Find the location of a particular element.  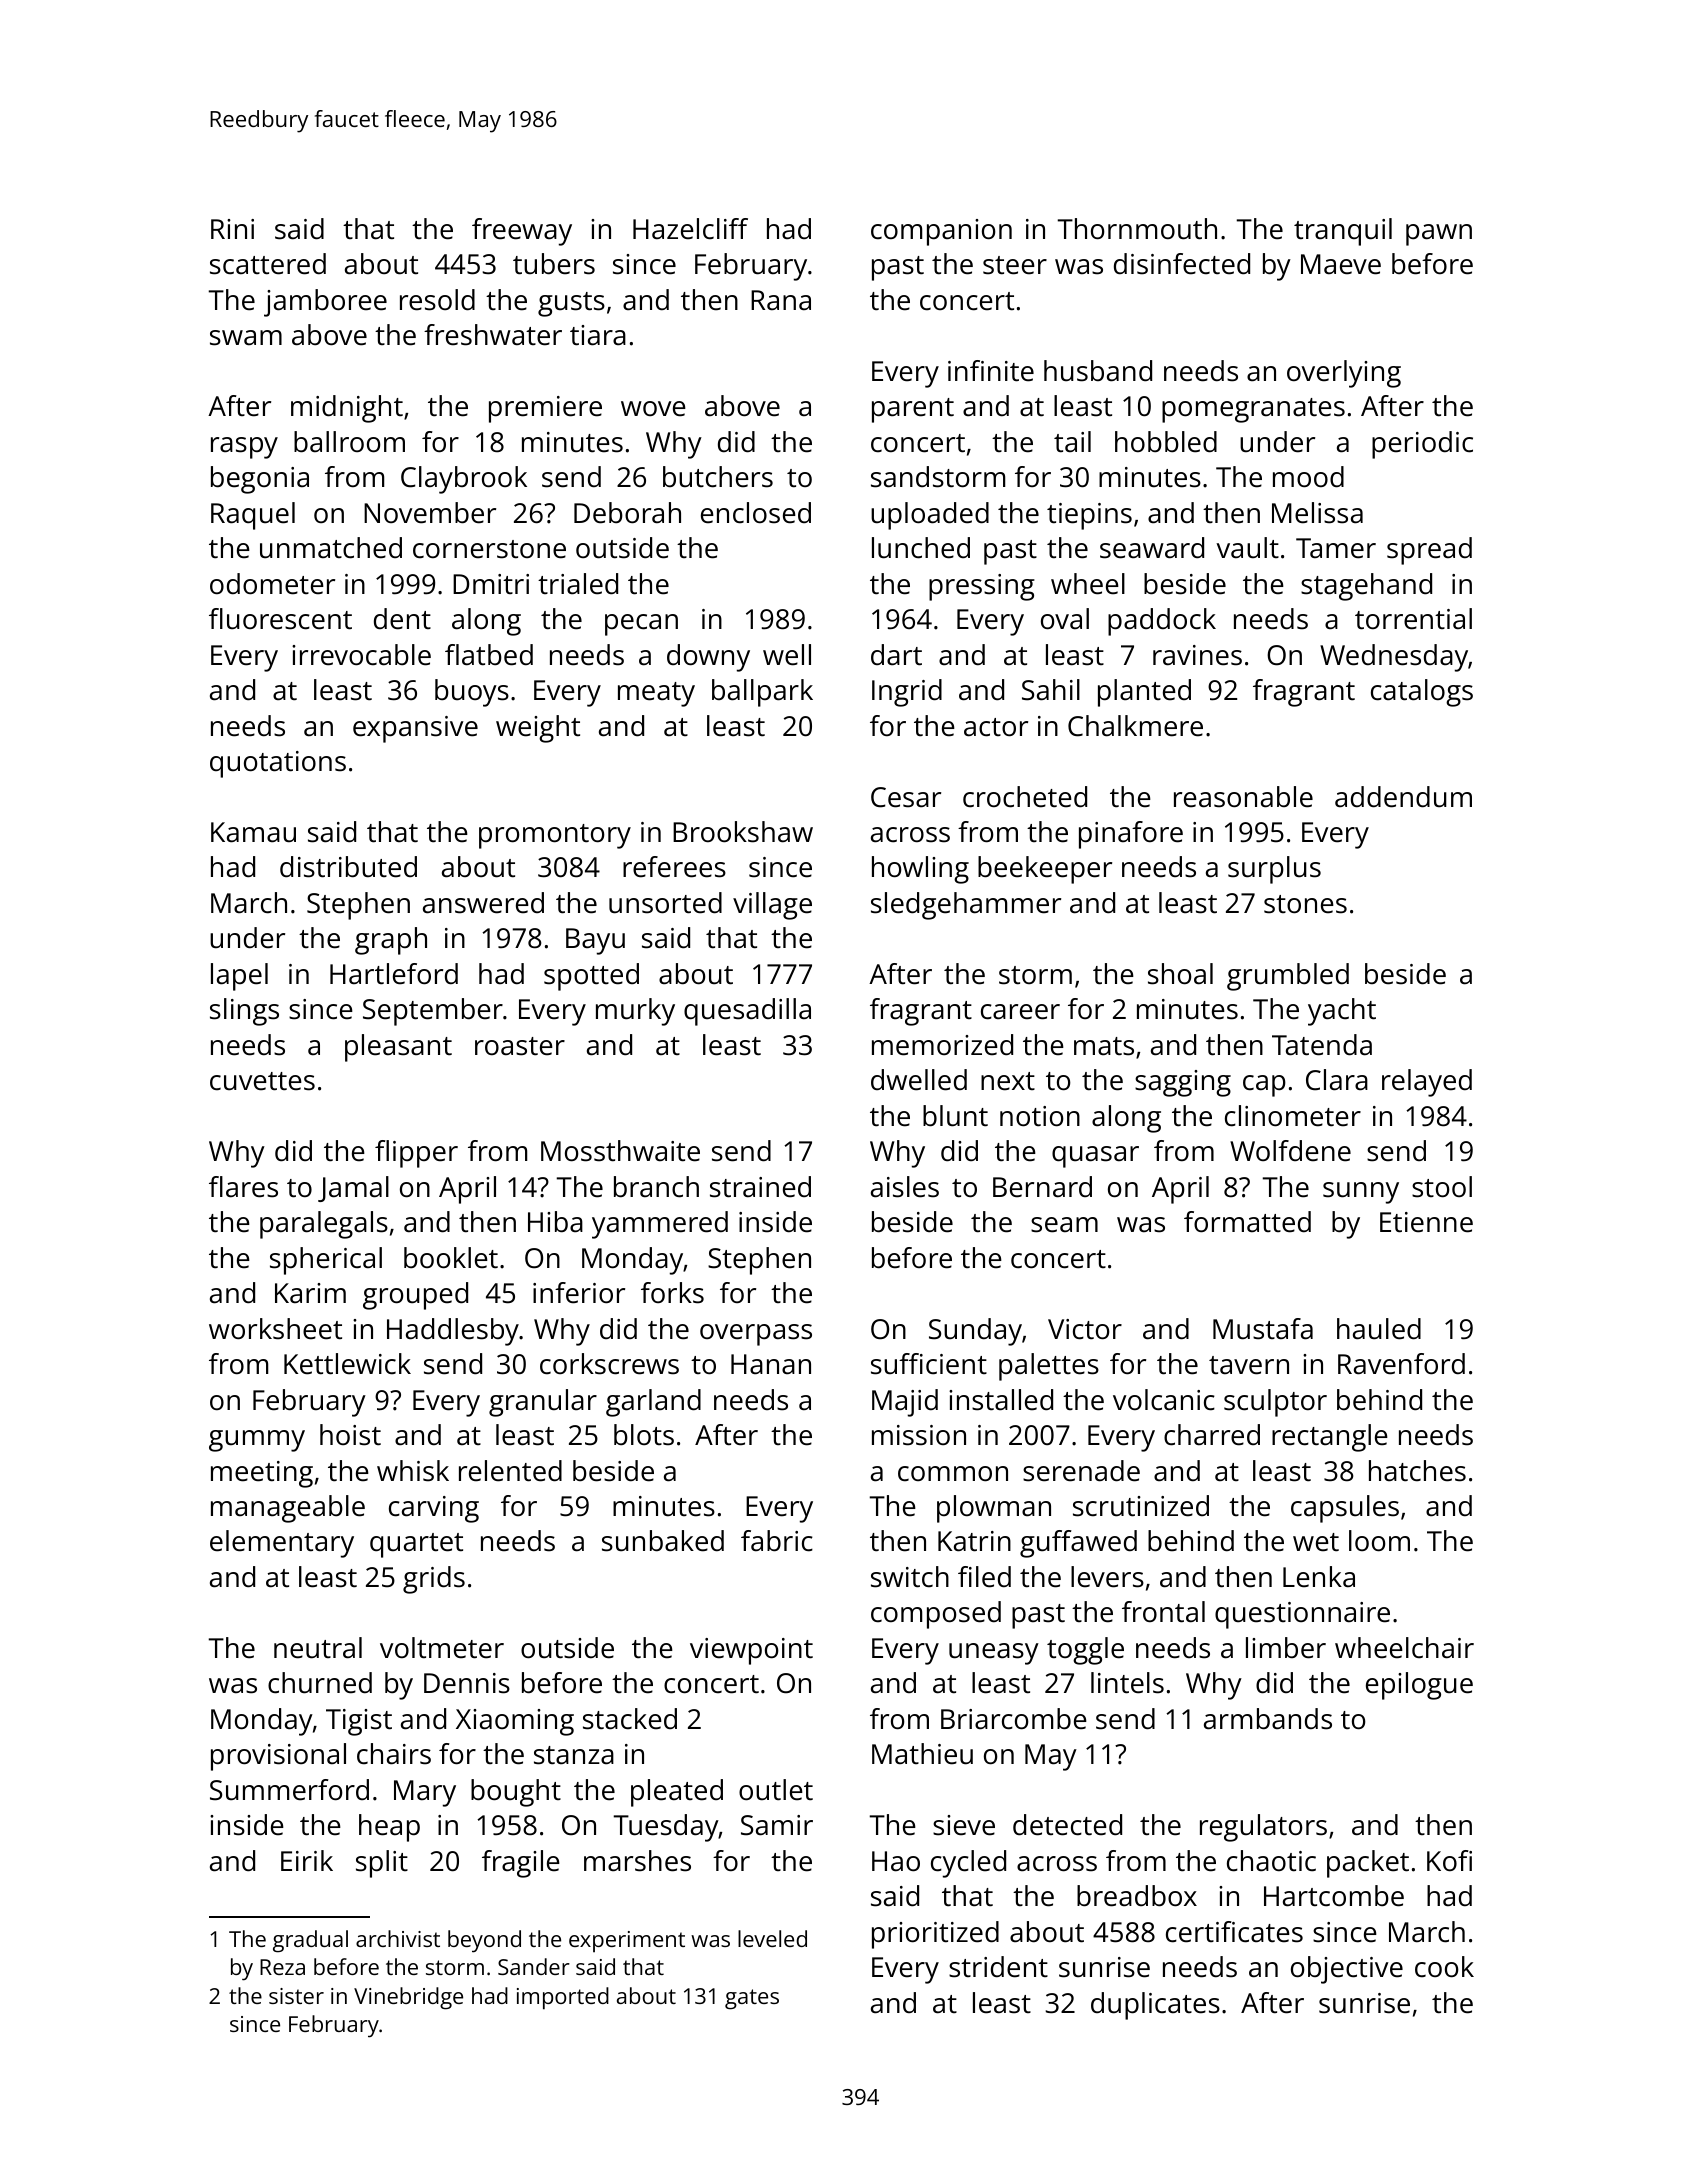

objective is located at coordinates (1347, 1970).
